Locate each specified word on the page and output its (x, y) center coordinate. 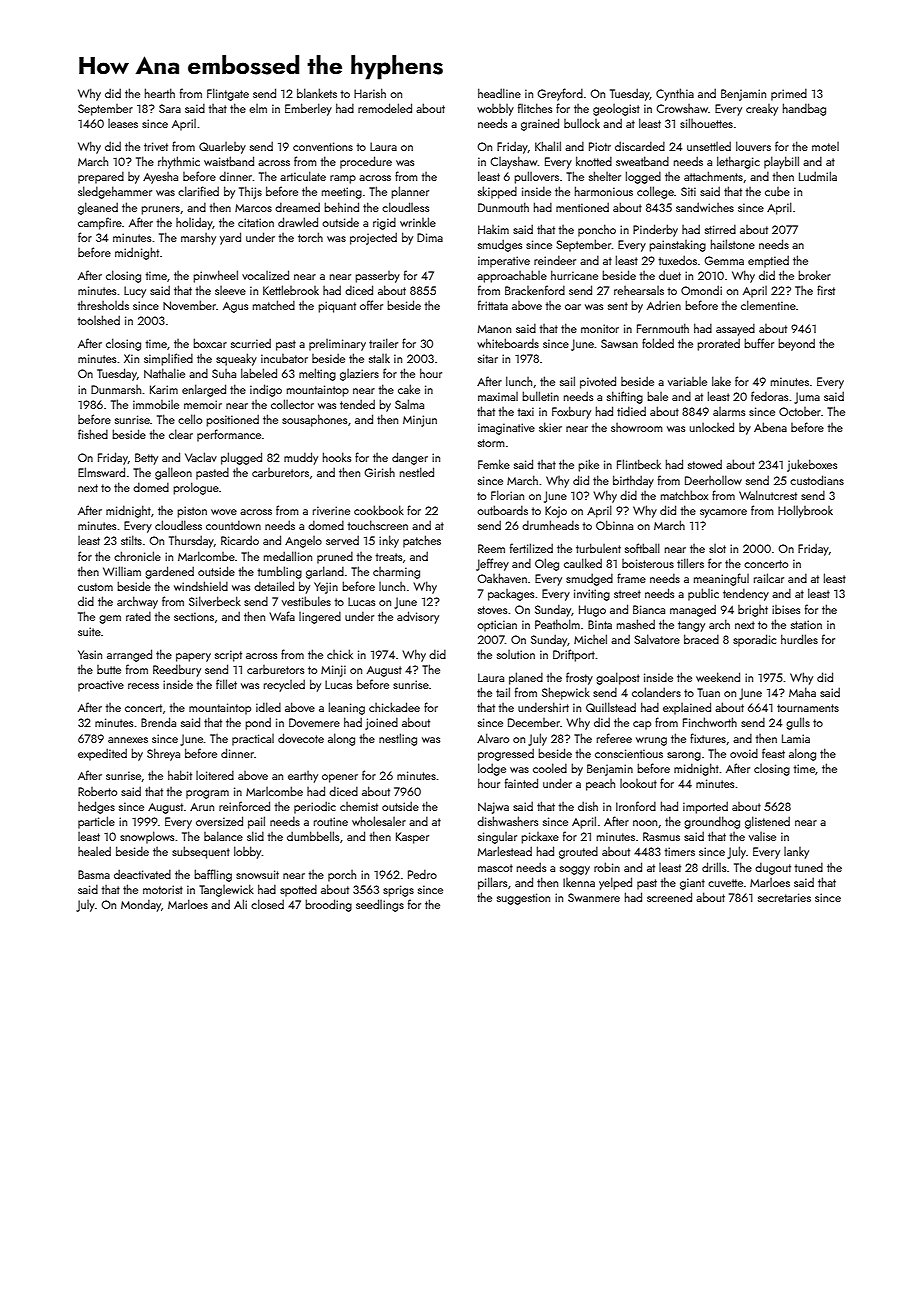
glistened (767, 822)
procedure (366, 162)
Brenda (158, 722)
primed (789, 94)
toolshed (99, 320)
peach (600, 785)
